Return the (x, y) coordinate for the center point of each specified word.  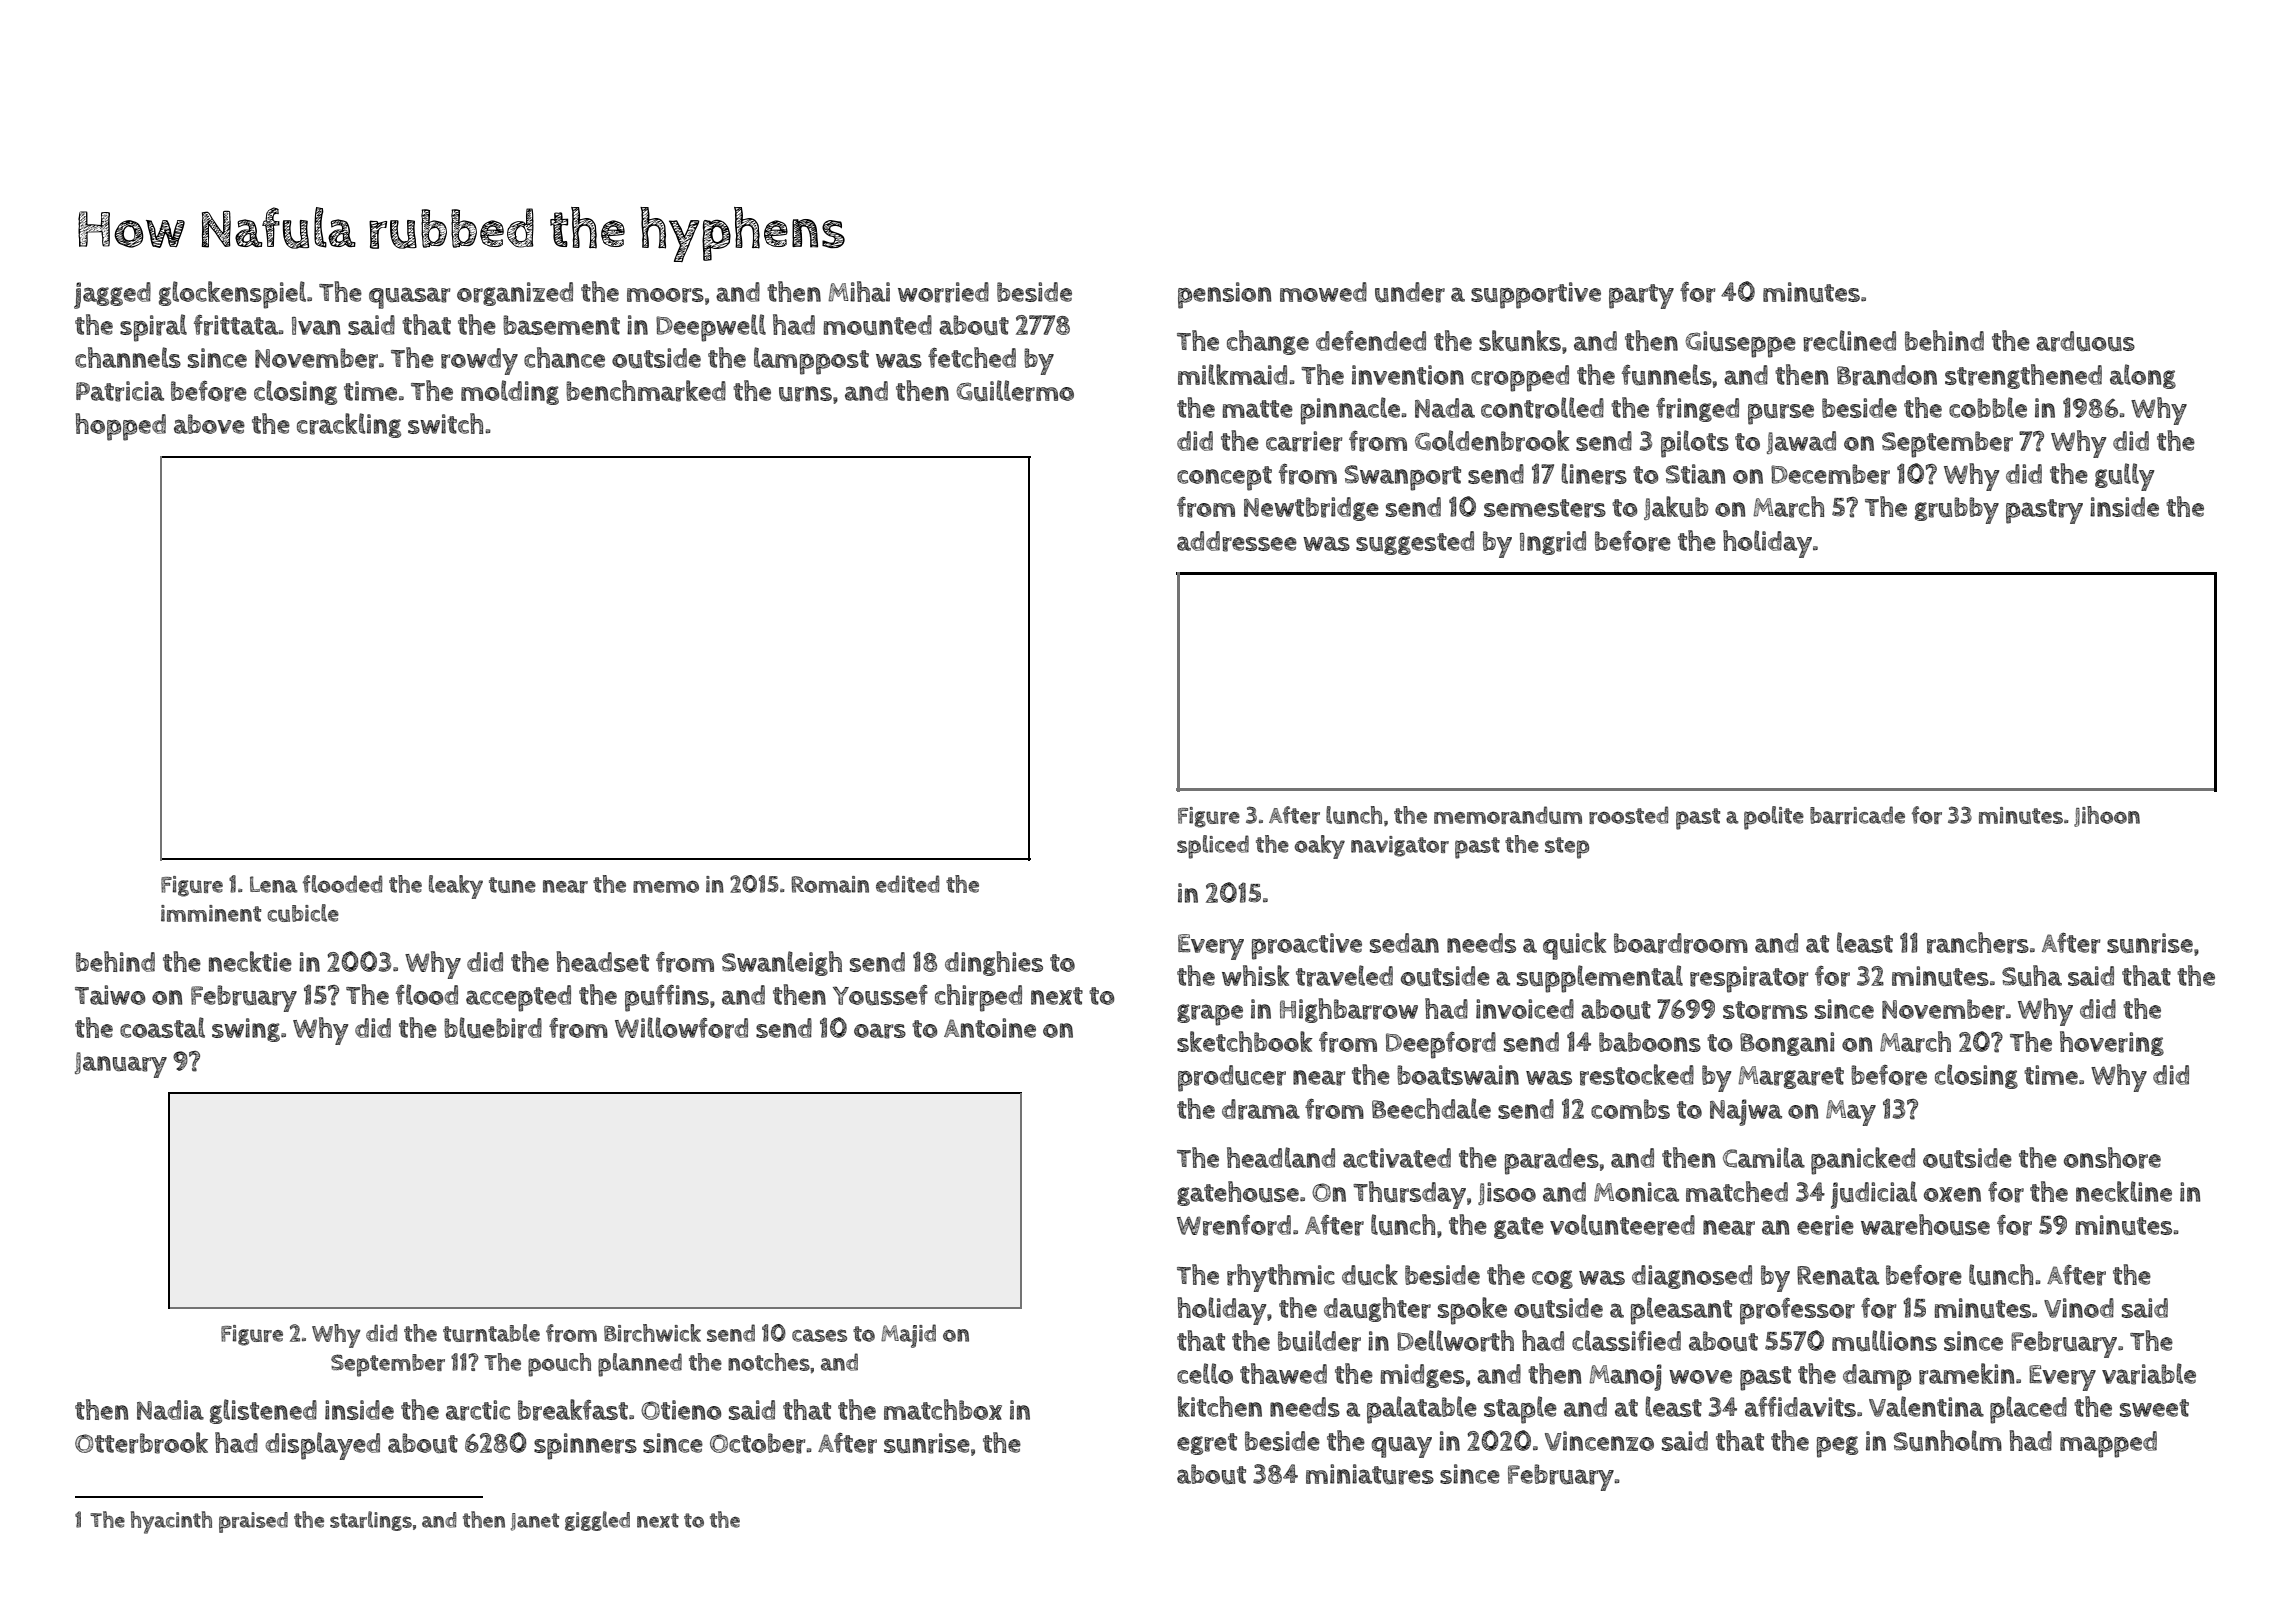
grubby (1957, 510)
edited (907, 884)
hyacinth (171, 1522)
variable (2149, 1374)
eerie (1825, 1225)
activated (1397, 1158)
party (1641, 296)
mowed (1323, 292)
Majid (908, 1336)
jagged (112, 295)
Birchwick (652, 1333)
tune (512, 885)
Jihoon (2107, 816)
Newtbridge (1311, 509)
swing (246, 1030)
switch (445, 423)
